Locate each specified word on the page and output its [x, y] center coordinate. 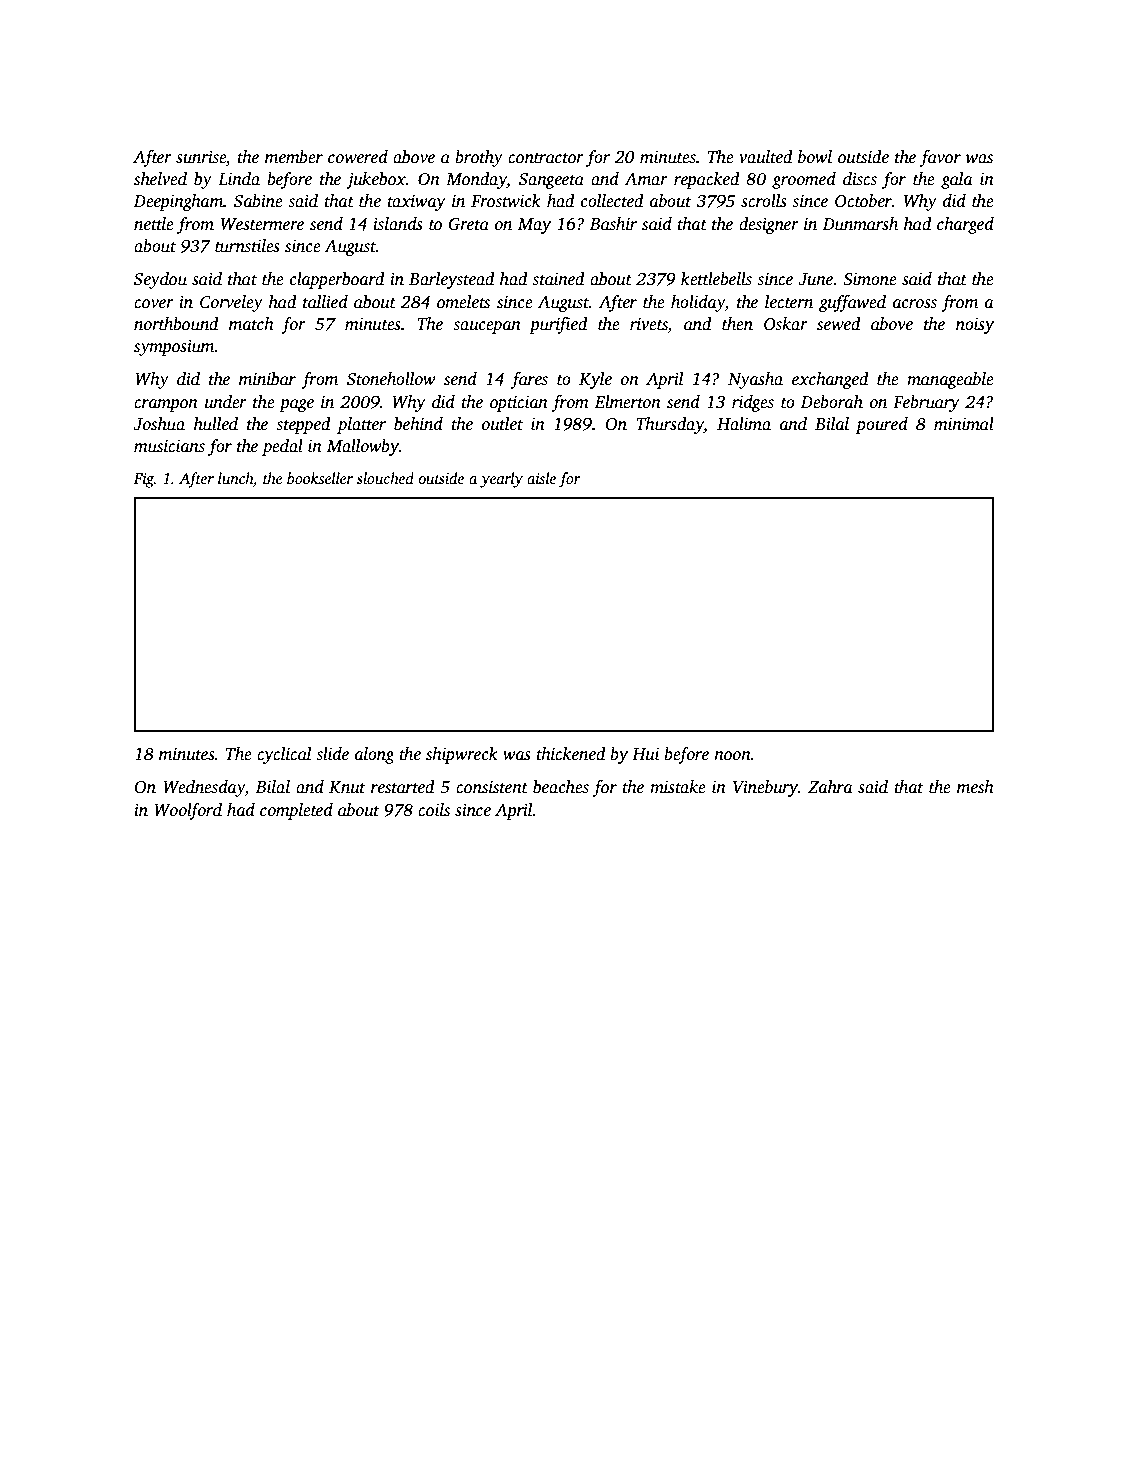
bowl [815, 157]
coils [434, 810]
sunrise [201, 157]
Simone [870, 279]
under [226, 402]
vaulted [766, 157]
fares [529, 380]
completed [296, 811]
